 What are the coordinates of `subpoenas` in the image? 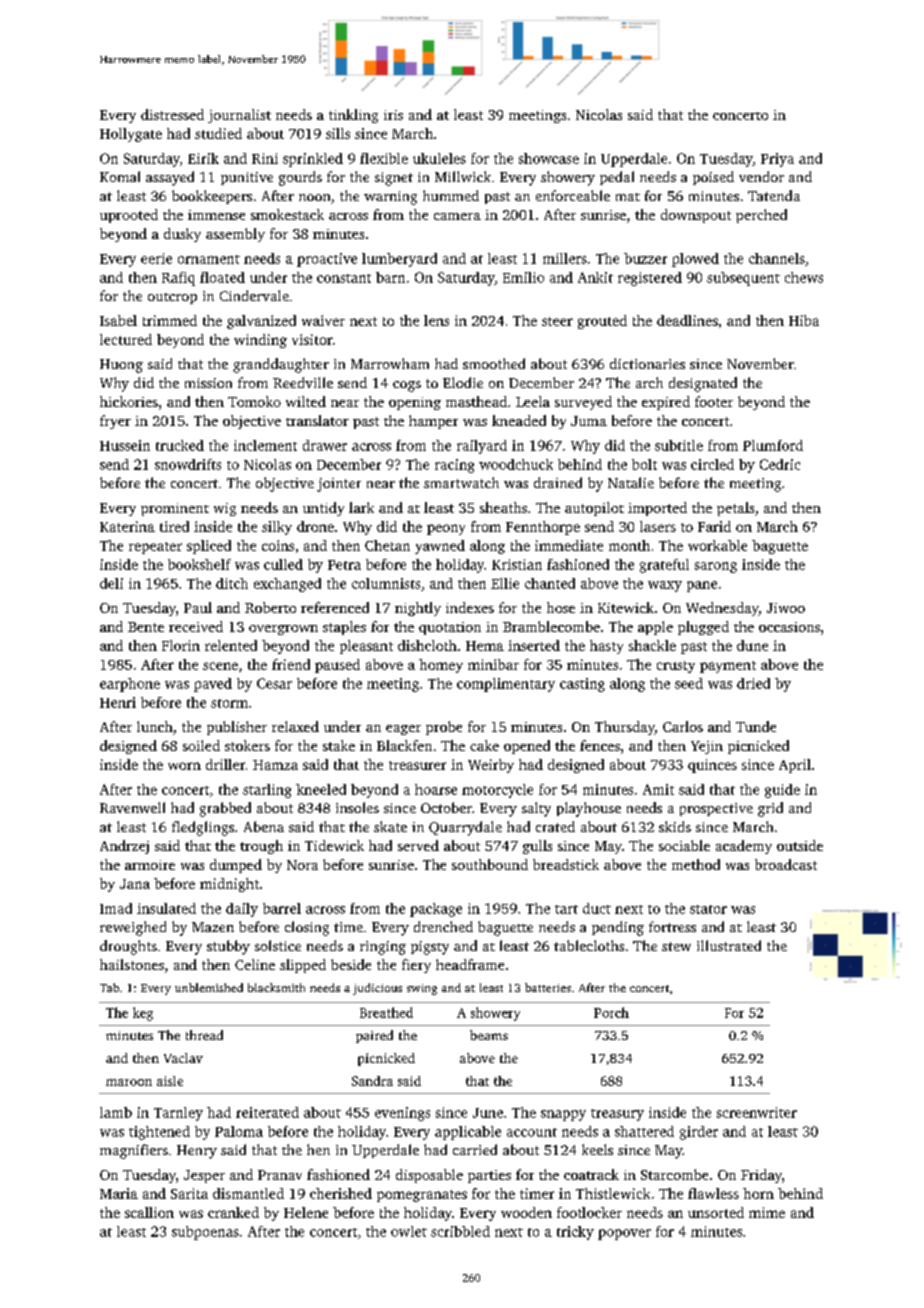 It's located at (205, 1233).
